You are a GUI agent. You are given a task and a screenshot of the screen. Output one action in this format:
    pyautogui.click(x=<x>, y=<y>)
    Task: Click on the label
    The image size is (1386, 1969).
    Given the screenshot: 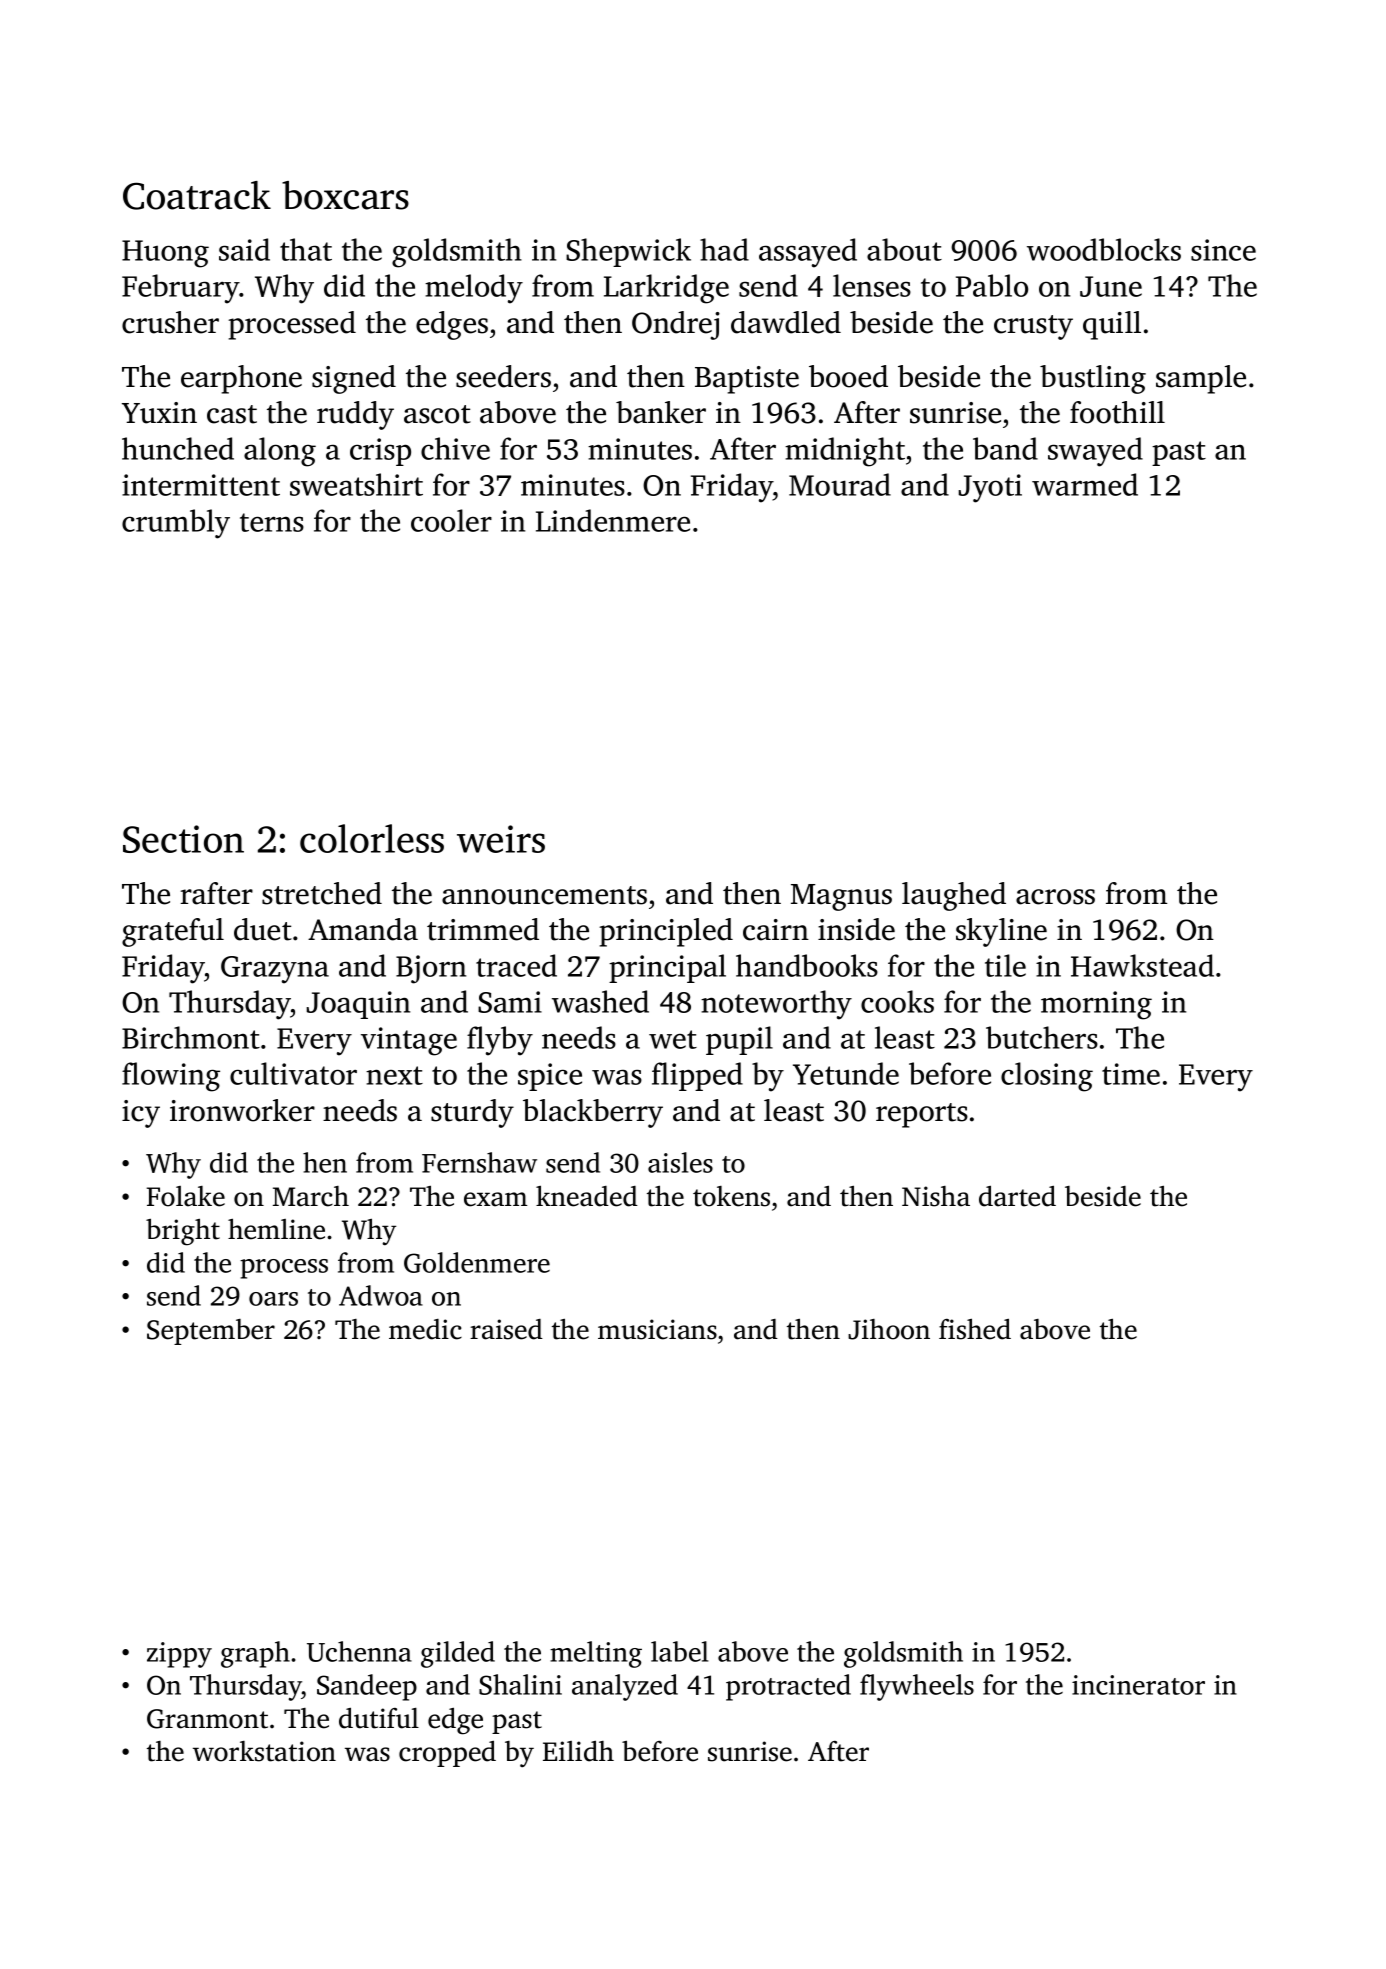 What is the action you would take?
    pyautogui.click(x=679, y=1651)
